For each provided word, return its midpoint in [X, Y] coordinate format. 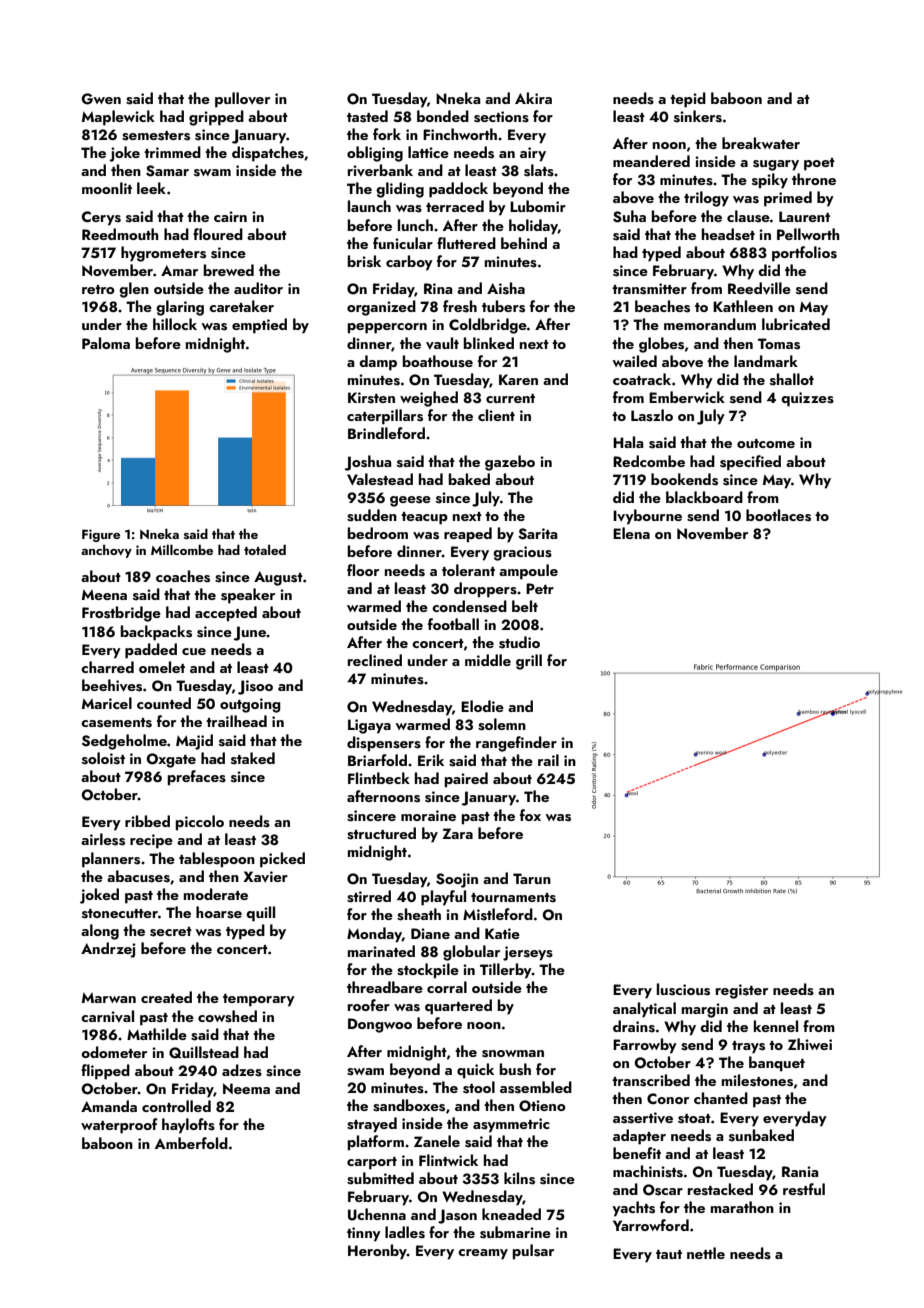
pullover [242, 100]
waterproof [119, 1126]
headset [728, 234]
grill [529, 662]
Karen [518, 379]
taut [669, 1254]
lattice [428, 152]
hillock [175, 324]
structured [381, 833]
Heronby [377, 1252]
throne [814, 179]
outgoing [250, 705]
